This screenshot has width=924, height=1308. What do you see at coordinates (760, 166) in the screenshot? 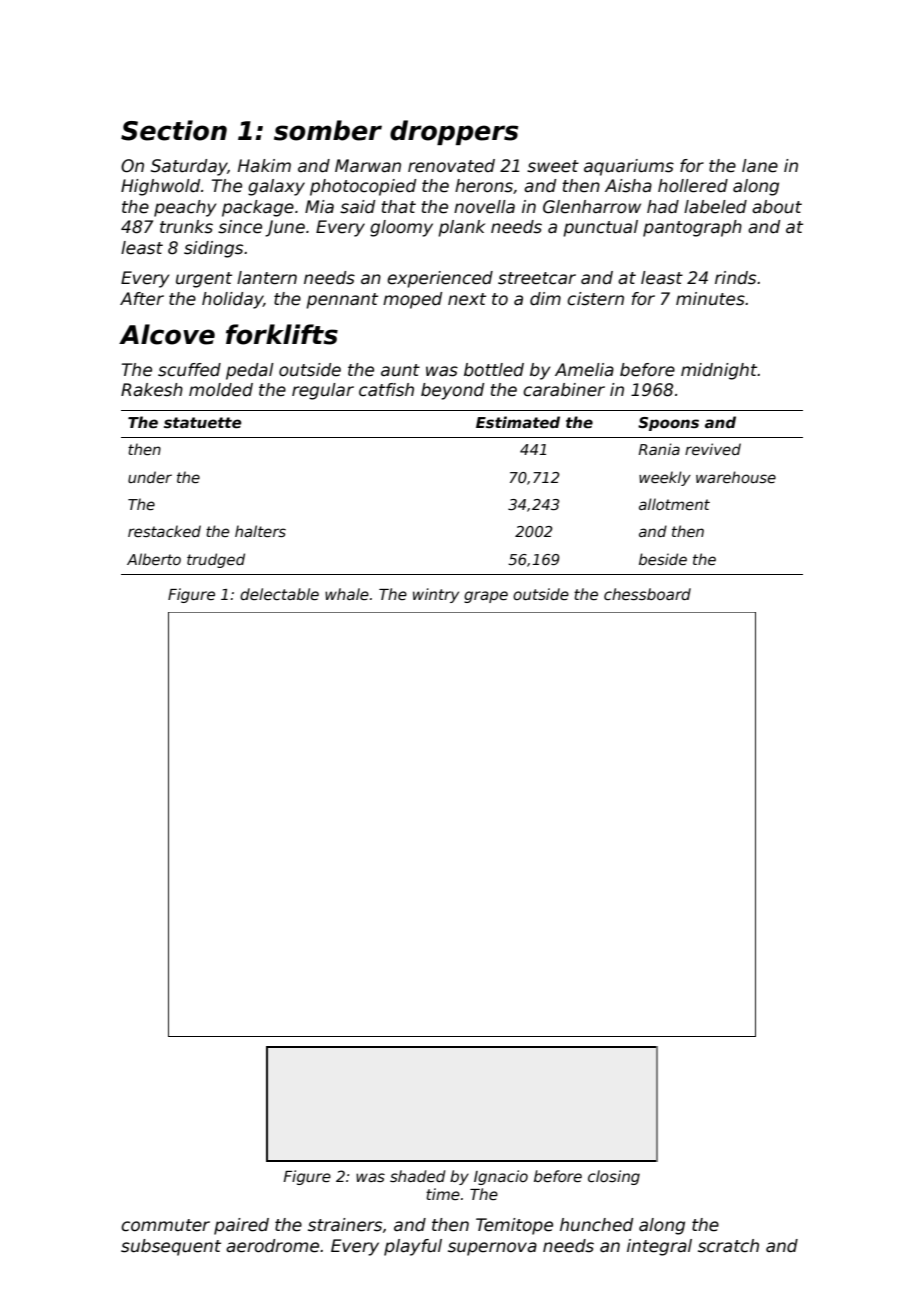
I see `lane` at bounding box center [760, 166].
